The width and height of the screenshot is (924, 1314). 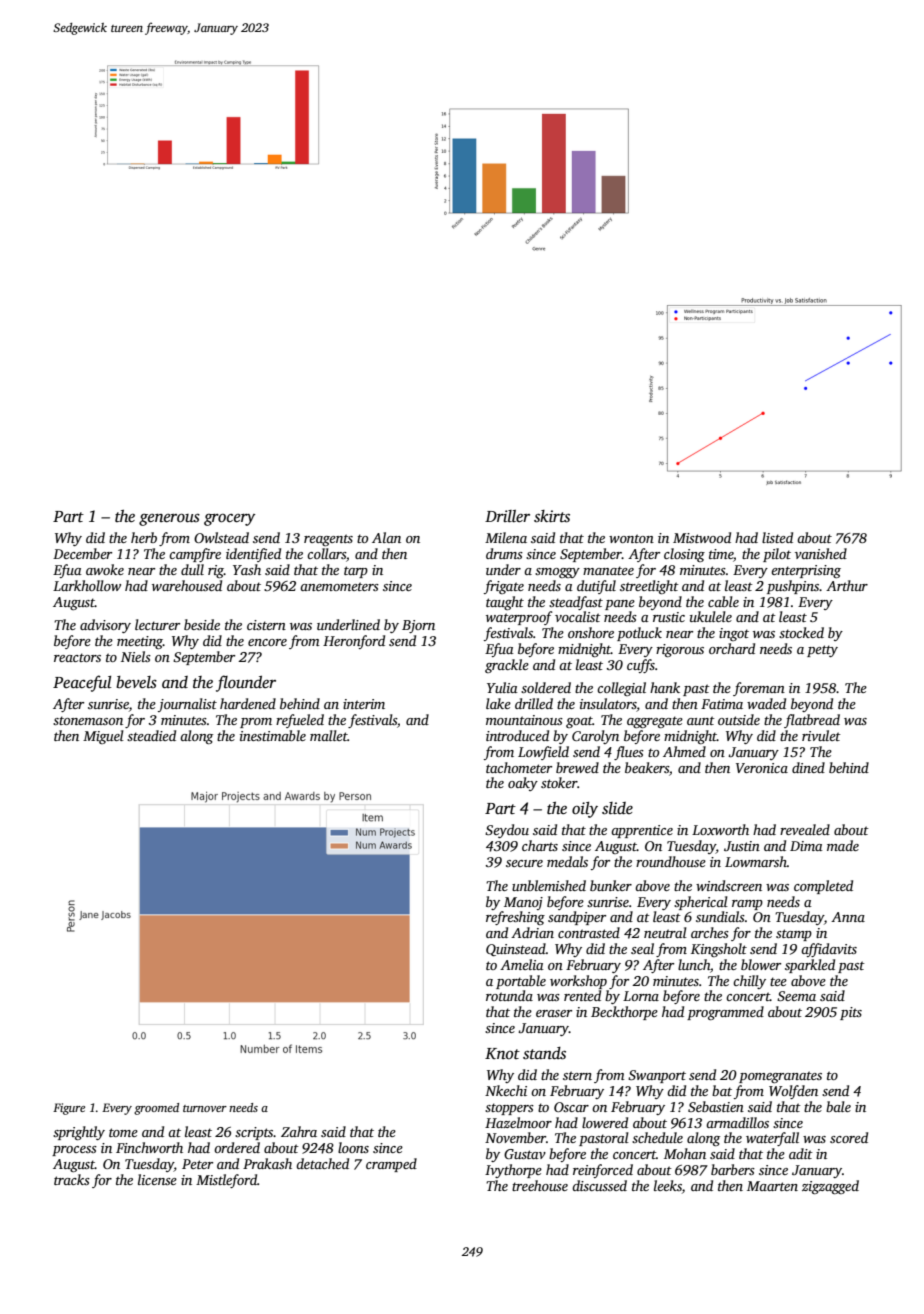 I want to click on mallet, so click(x=328, y=735).
